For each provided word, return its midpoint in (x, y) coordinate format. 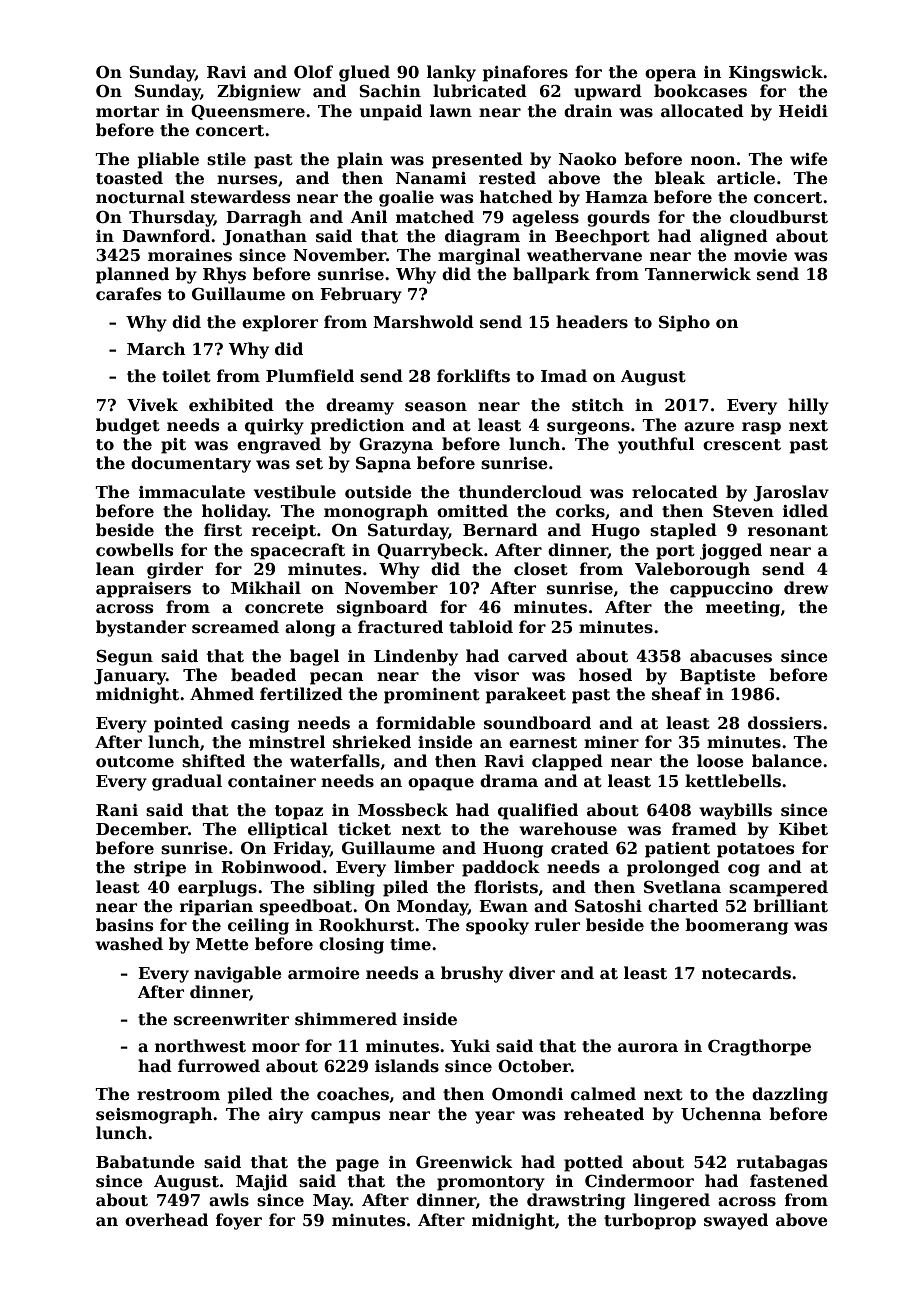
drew (806, 587)
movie (760, 255)
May (332, 1202)
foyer (239, 1221)
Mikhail (266, 587)
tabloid (481, 627)
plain (360, 160)
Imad (564, 375)
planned (132, 275)
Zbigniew (259, 92)
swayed (736, 1221)
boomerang (736, 926)
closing (351, 945)
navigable (238, 974)
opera (671, 75)
